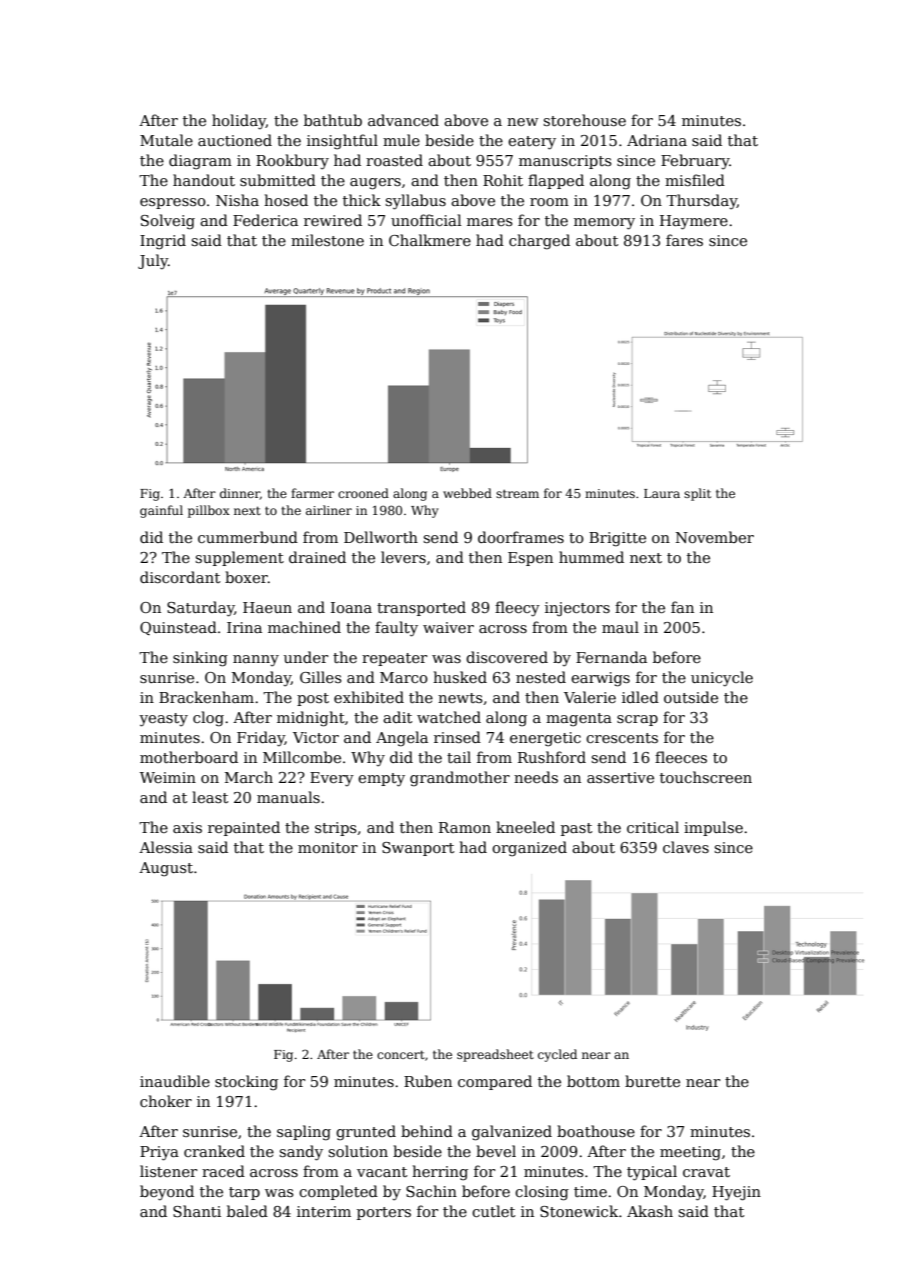 This image has height=1282, width=903. Describe the element at coordinates (180, 577) in the image. I see `discordant` at that location.
